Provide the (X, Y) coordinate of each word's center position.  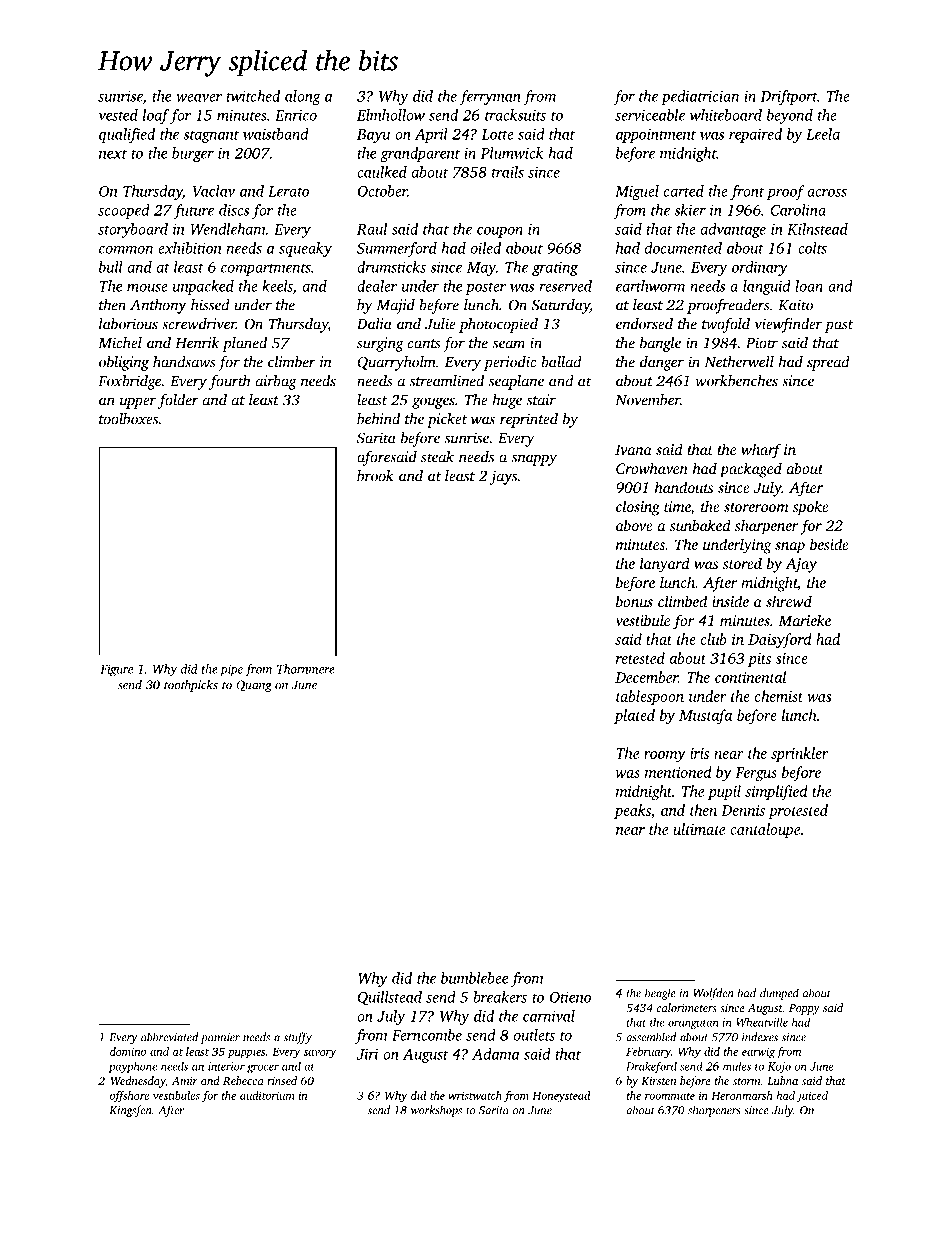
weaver (199, 98)
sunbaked (700, 525)
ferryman (490, 97)
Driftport (789, 97)
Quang (254, 686)
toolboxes (128, 419)
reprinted (529, 420)
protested (798, 811)
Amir (185, 1081)
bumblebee (474, 978)
